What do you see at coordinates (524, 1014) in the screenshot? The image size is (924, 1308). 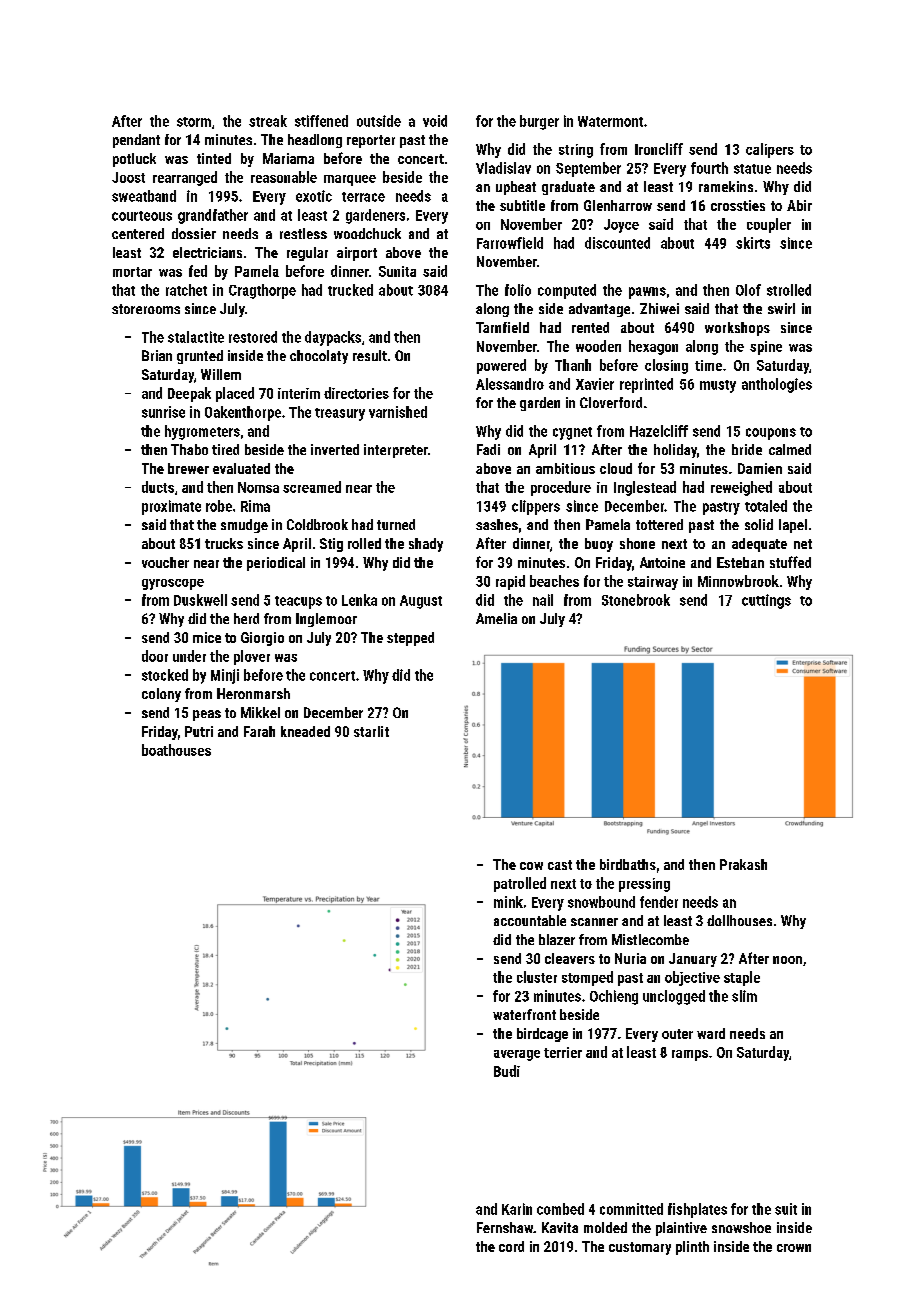 I see `waterfront` at bounding box center [524, 1014].
